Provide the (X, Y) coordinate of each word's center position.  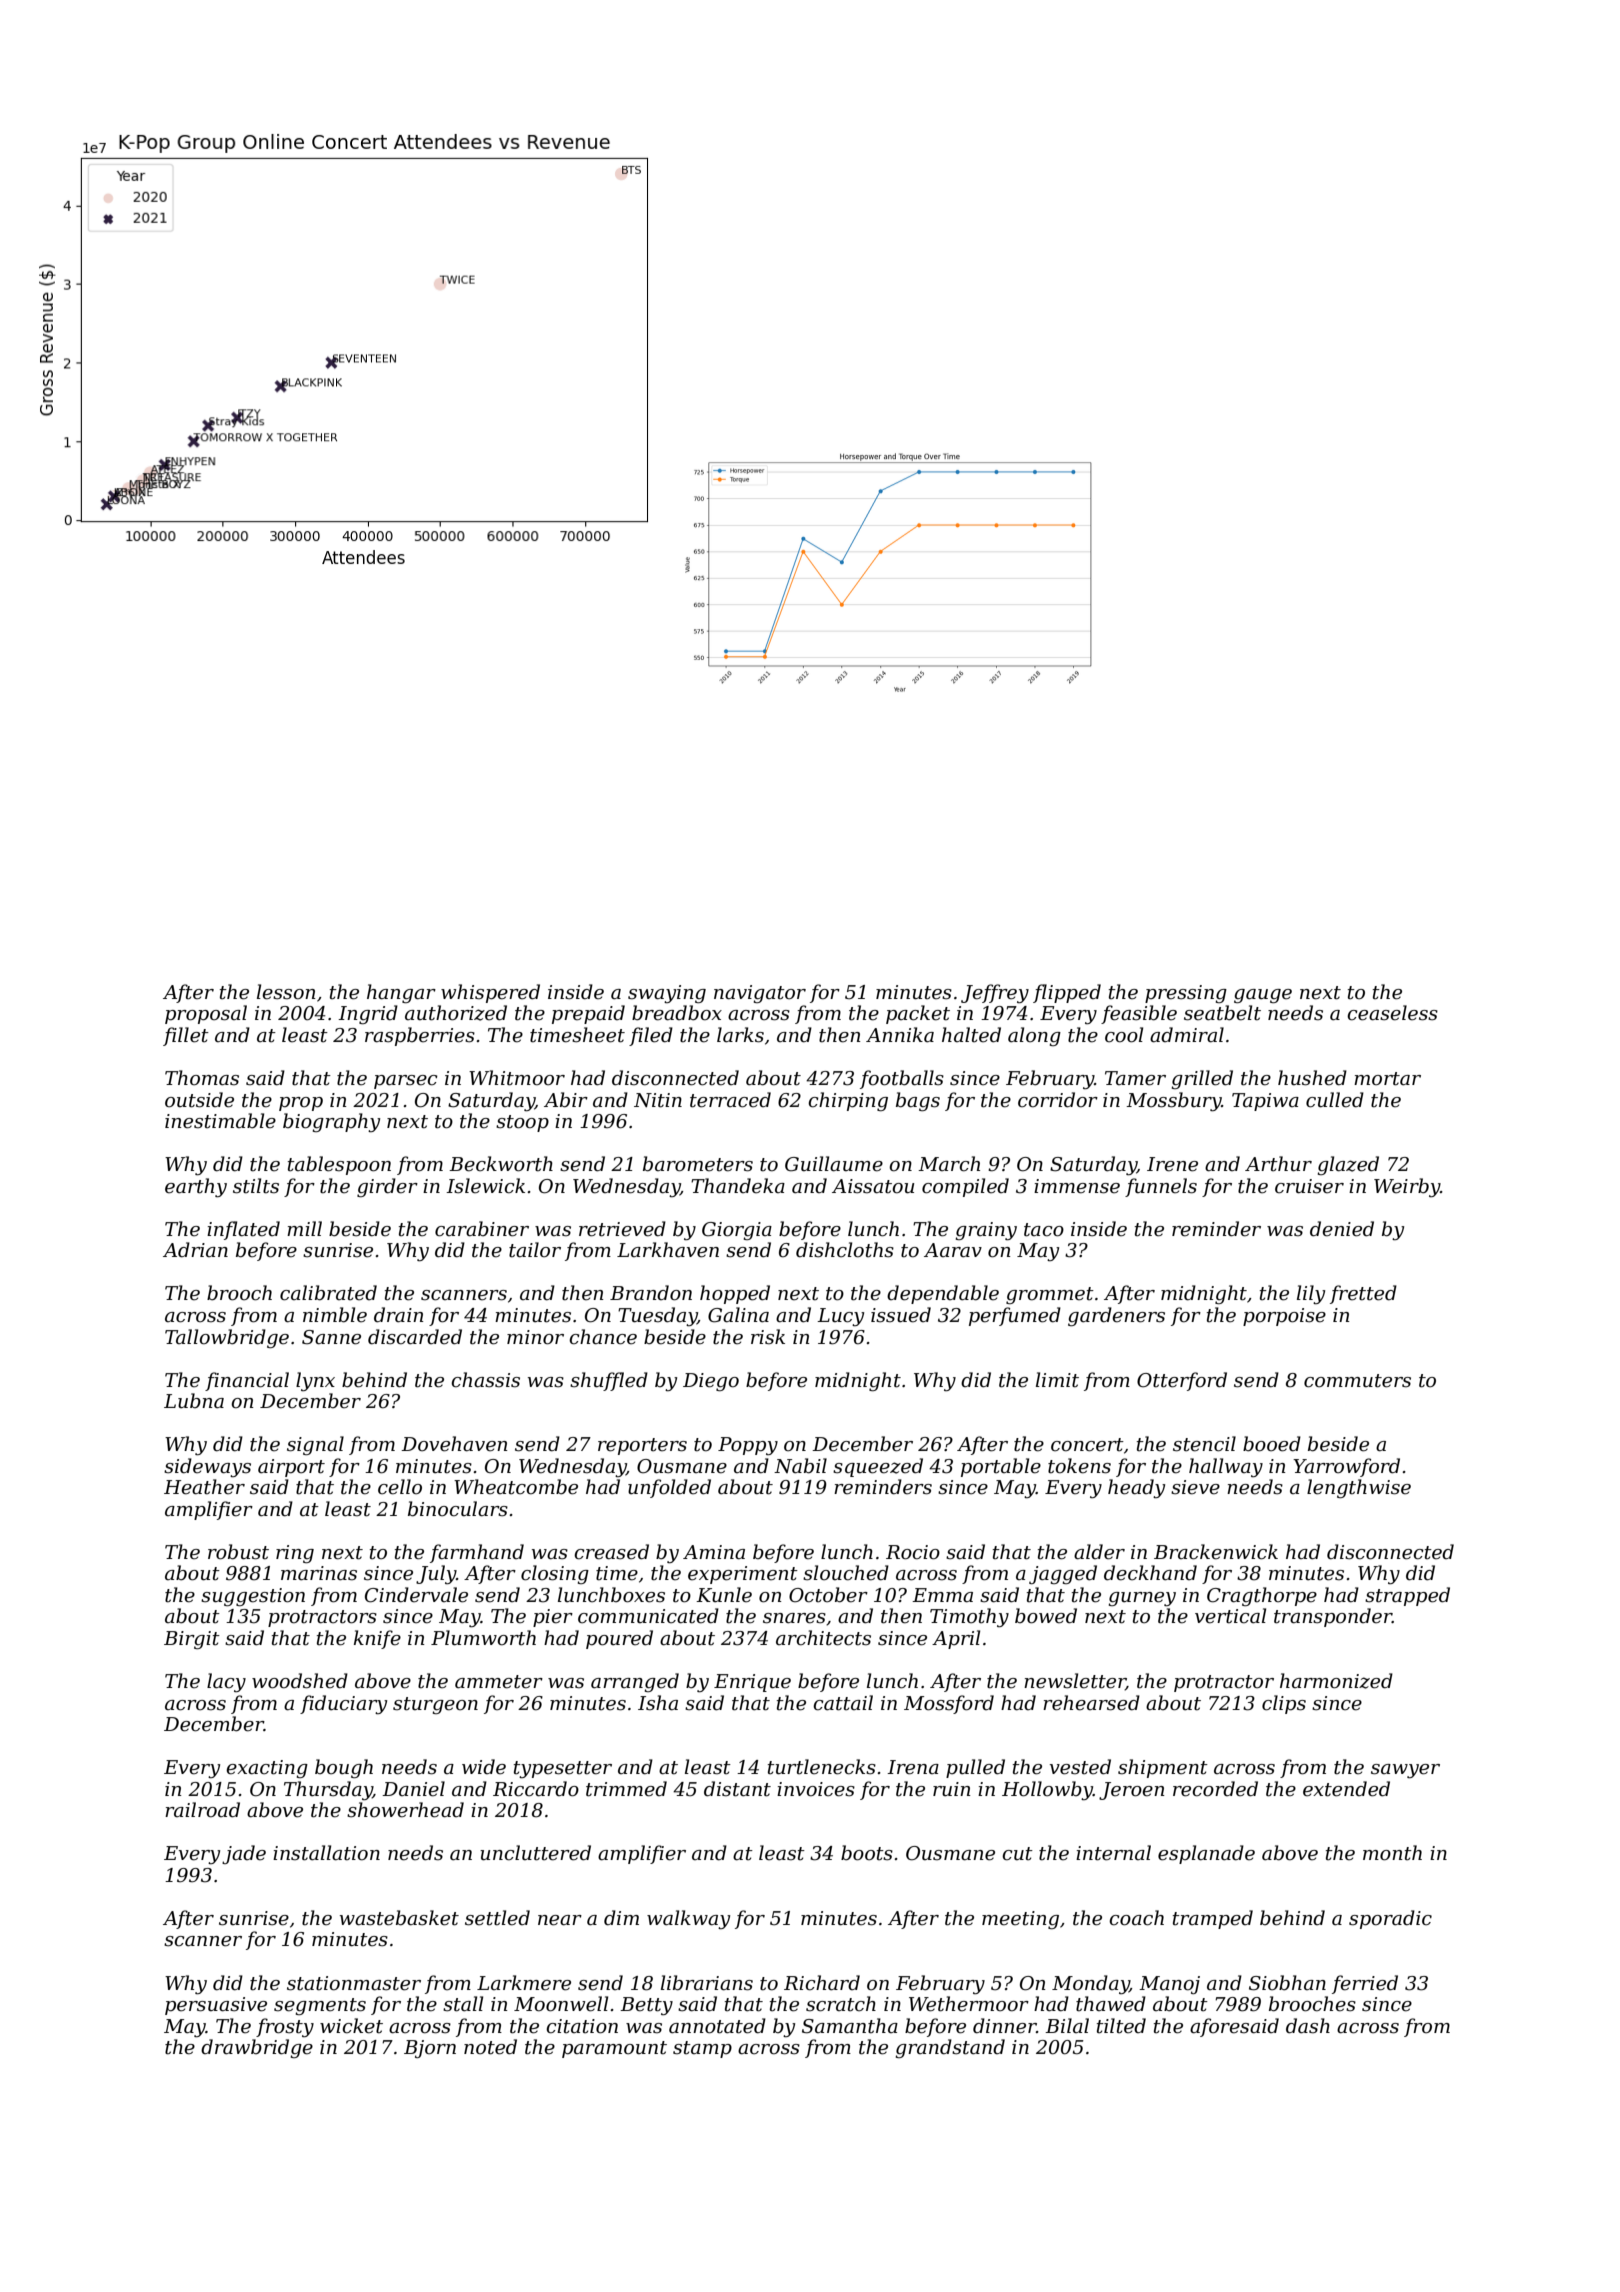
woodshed (300, 1681)
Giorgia (737, 1231)
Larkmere (524, 1983)
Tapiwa (1265, 1102)
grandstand (950, 2048)
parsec (406, 1082)
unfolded (669, 1488)
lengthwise (1359, 1488)
